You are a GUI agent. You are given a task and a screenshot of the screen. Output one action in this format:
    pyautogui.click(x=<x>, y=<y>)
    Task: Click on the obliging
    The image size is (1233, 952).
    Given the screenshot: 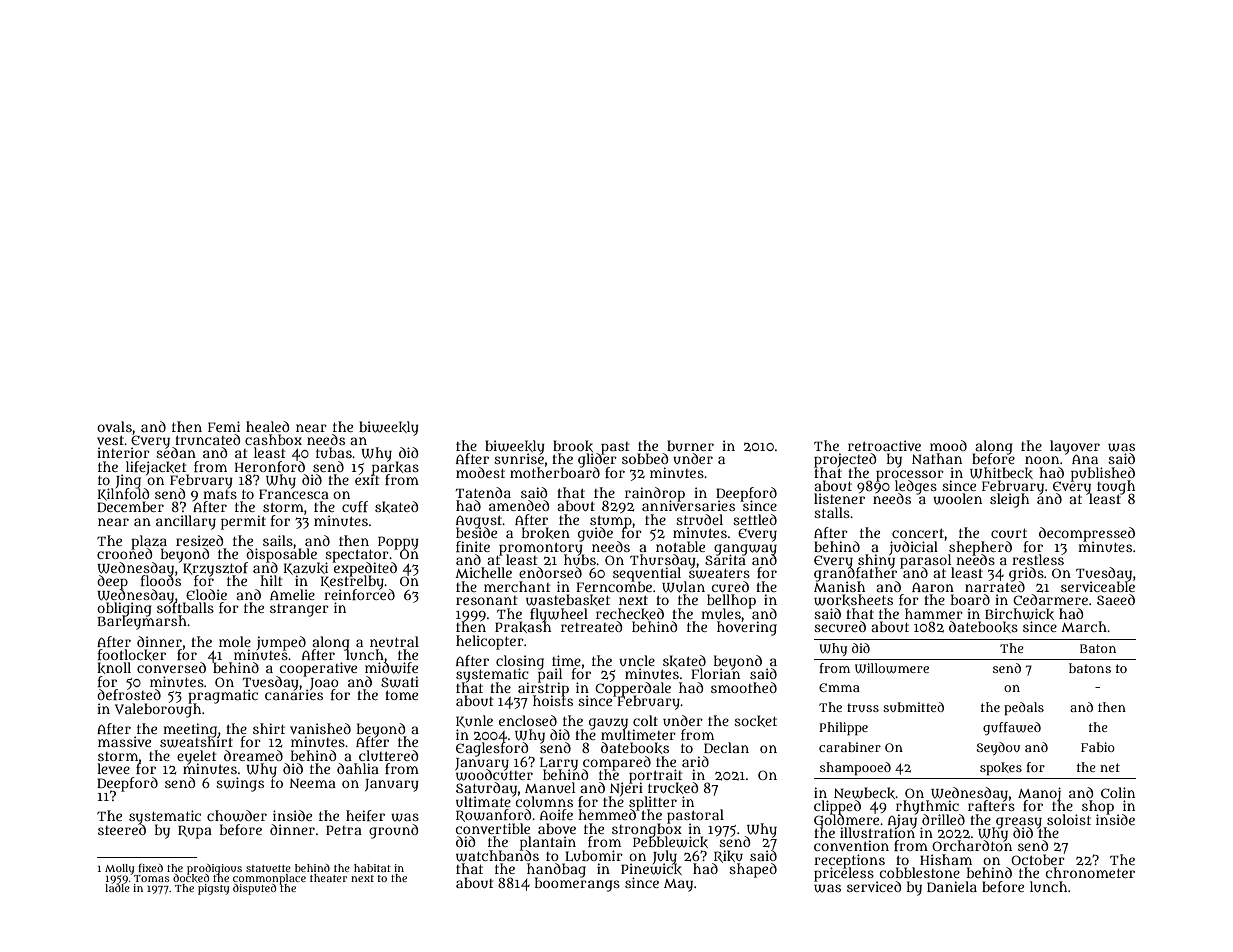 What is the action you would take?
    pyautogui.click(x=124, y=609)
